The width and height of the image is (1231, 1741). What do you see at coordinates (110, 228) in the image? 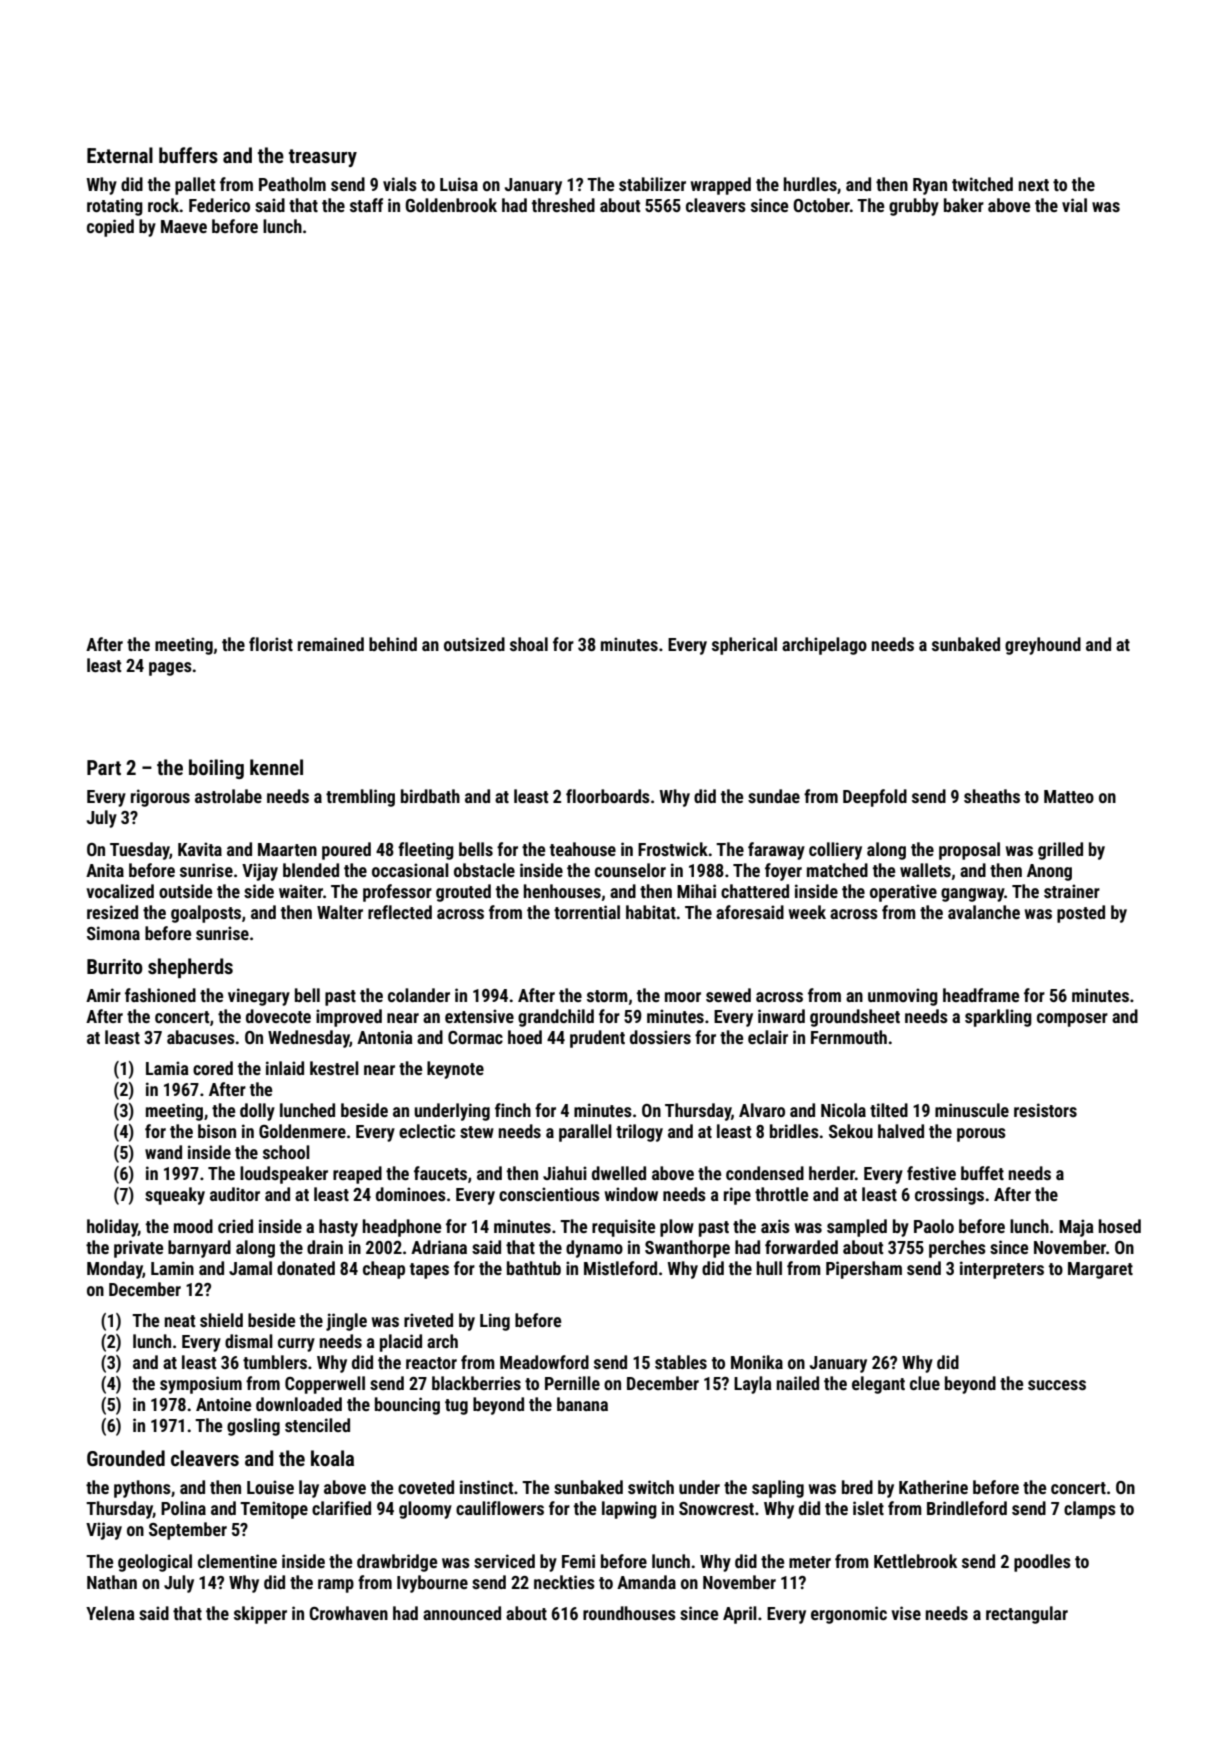
I see `copied` at bounding box center [110, 228].
